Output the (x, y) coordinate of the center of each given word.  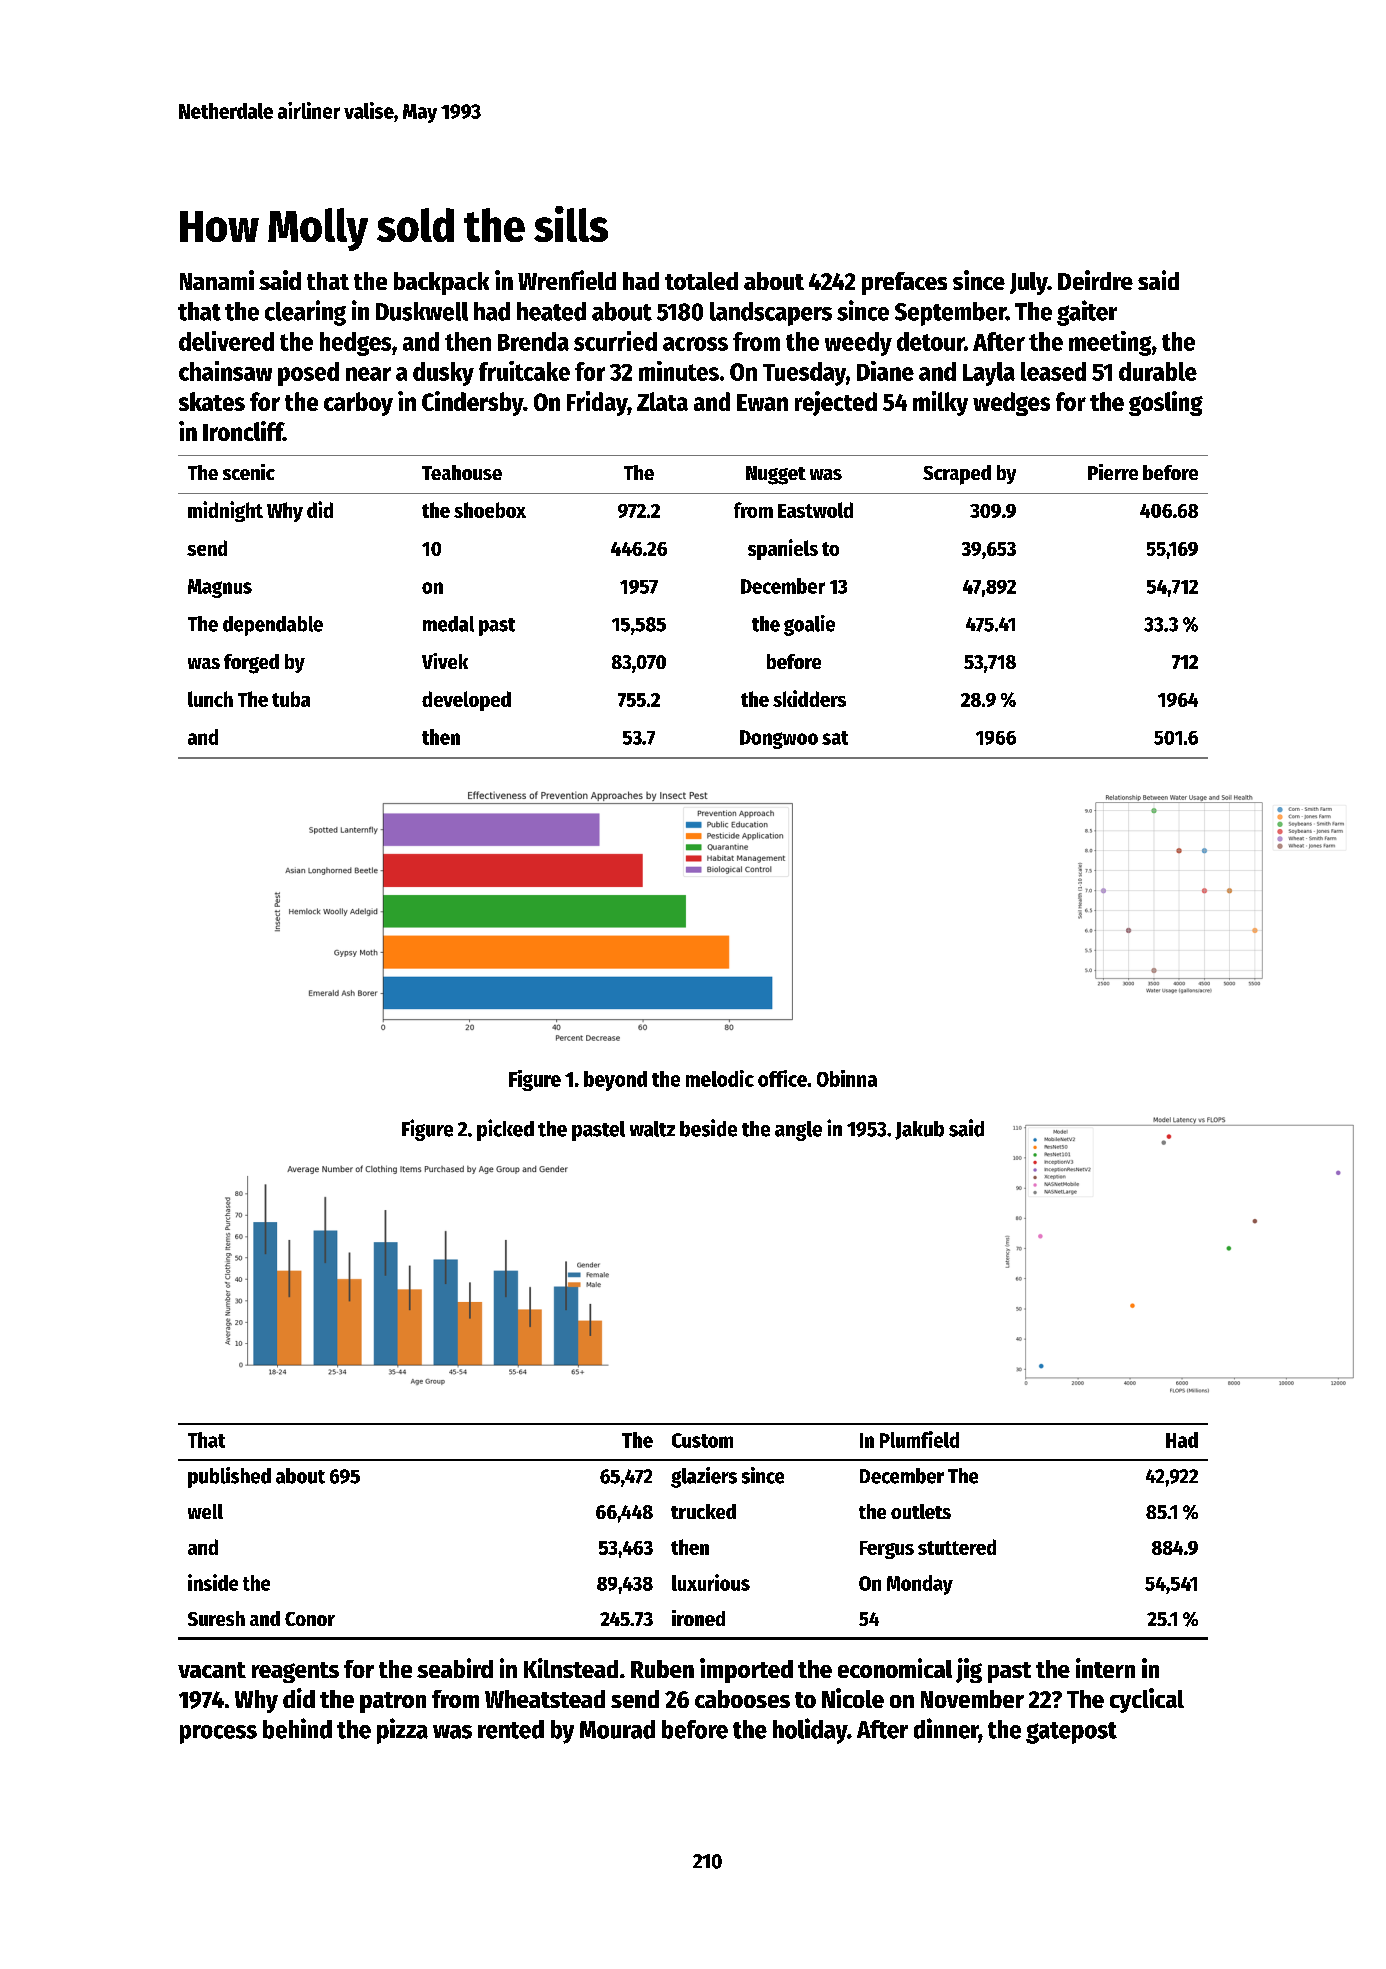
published (229, 1477)
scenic (249, 472)
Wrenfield (567, 280)
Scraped (957, 475)
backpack (441, 283)
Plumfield (919, 1439)
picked (505, 1130)
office (782, 1078)
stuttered (957, 1547)
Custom (702, 1440)
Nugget (776, 475)
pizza (402, 1731)
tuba (291, 699)
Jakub (919, 1130)
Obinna (847, 1078)
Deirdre (1095, 280)
